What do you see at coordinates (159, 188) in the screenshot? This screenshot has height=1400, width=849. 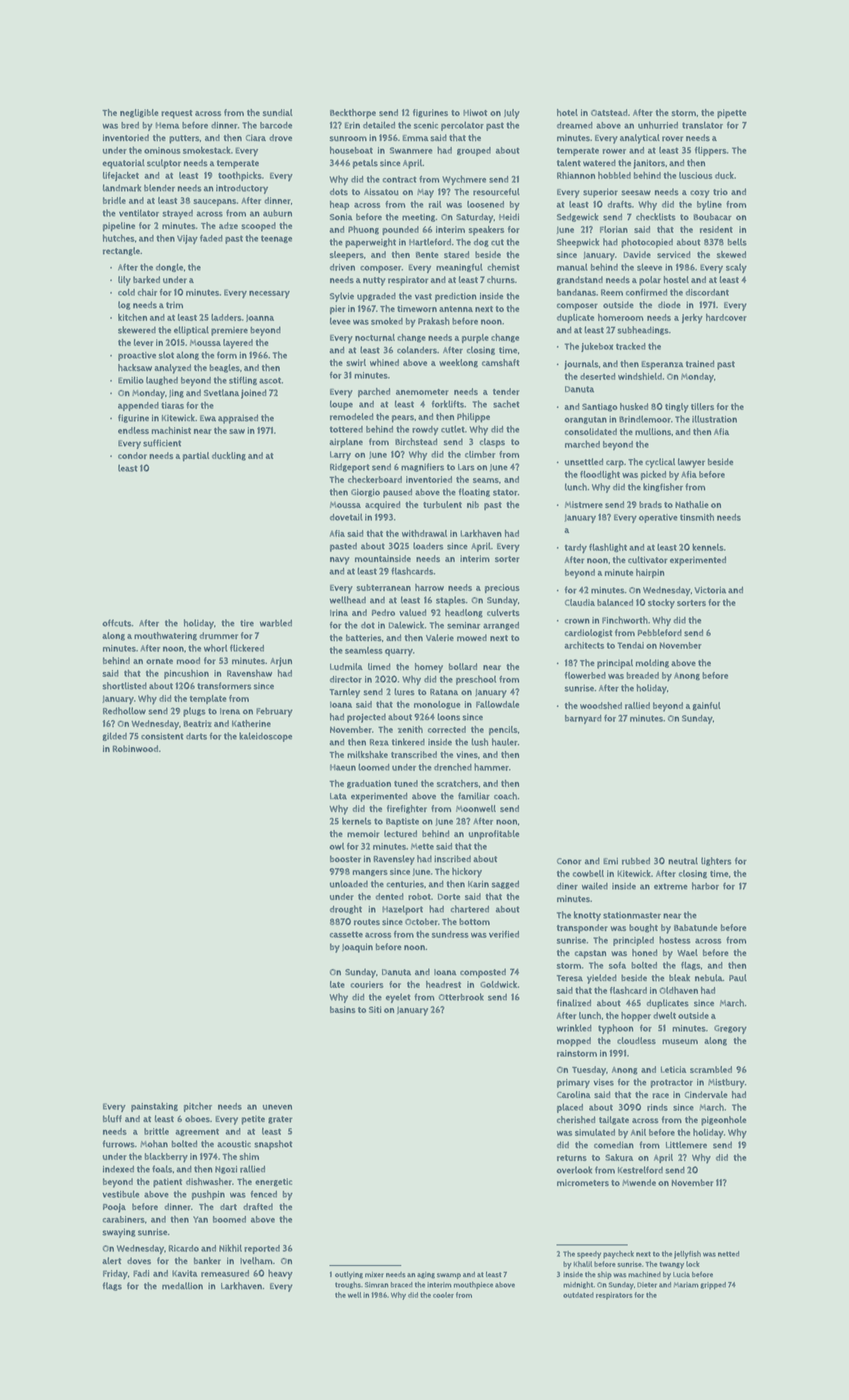 I see `blender` at bounding box center [159, 188].
